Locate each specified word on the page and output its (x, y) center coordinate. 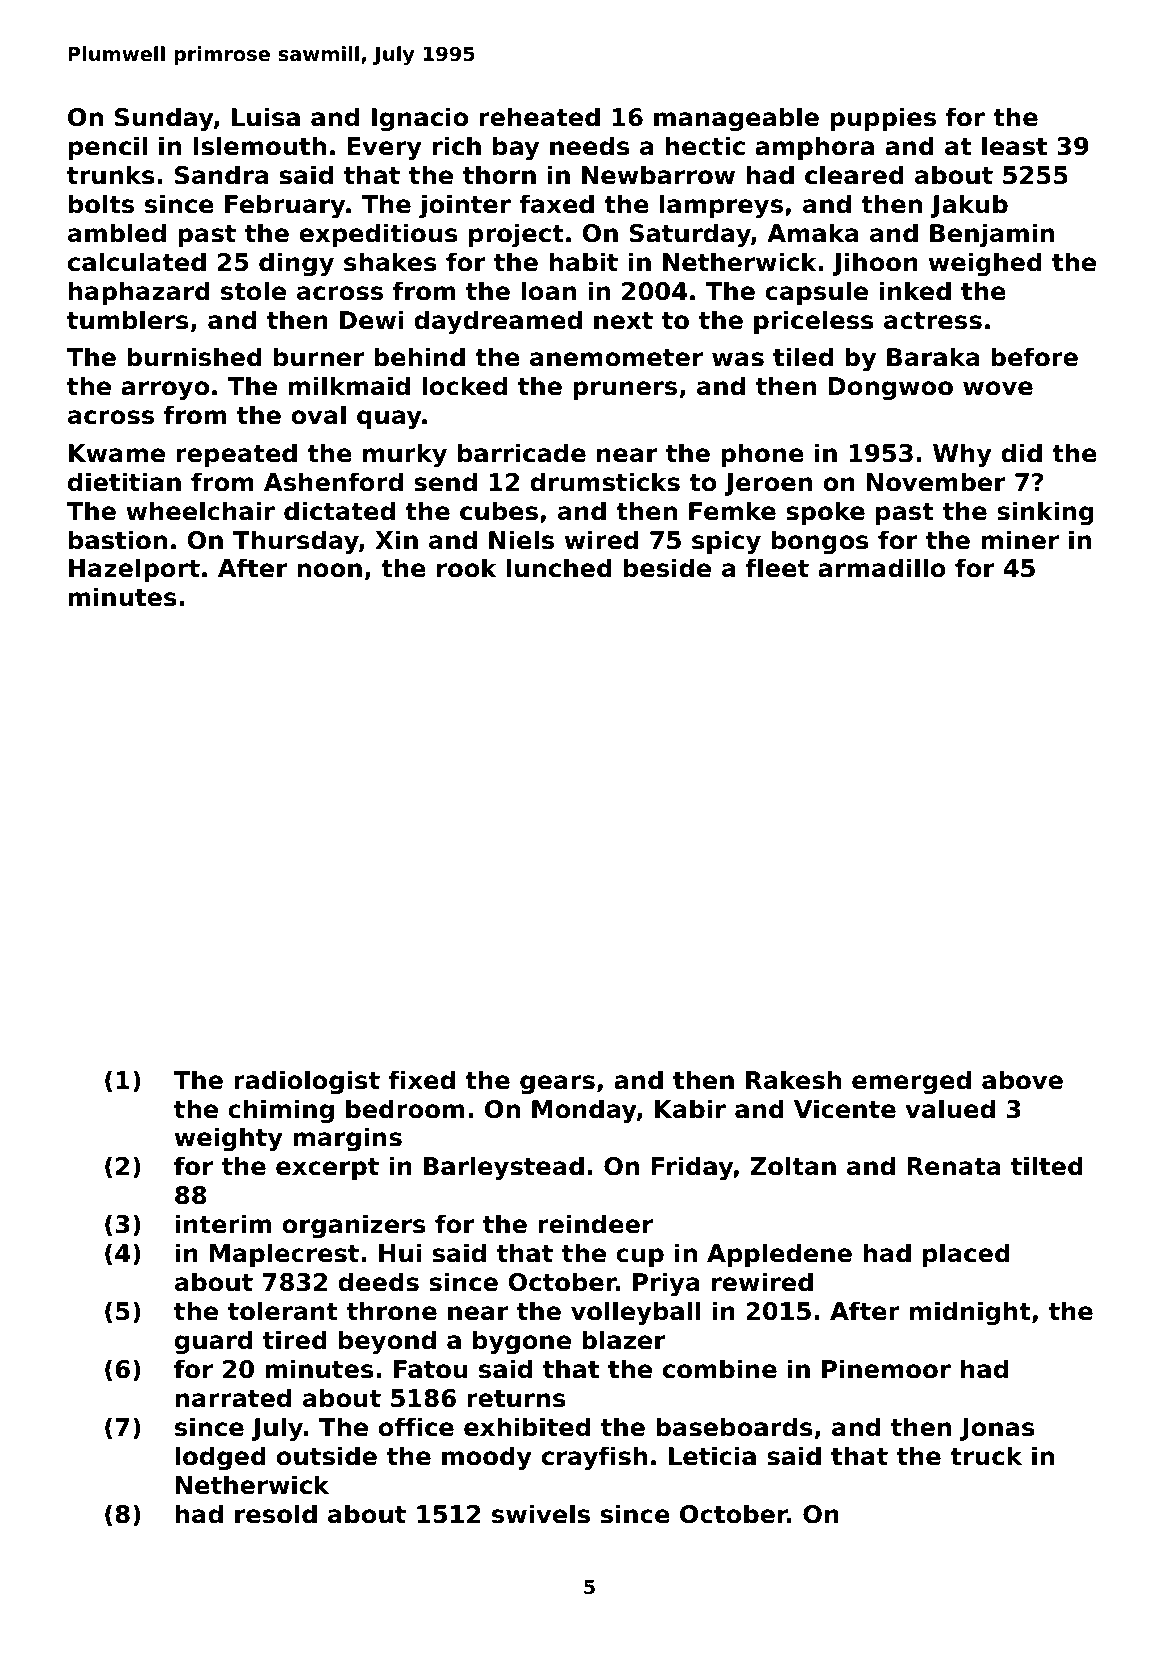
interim (223, 1224)
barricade (522, 453)
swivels (541, 1514)
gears (557, 1084)
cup (640, 1257)
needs (590, 146)
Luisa (266, 117)
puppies (883, 119)
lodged (221, 1458)
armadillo (882, 568)
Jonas (997, 1429)
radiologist (307, 1082)
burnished (194, 357)
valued (950, 1109)
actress (933, 321)
